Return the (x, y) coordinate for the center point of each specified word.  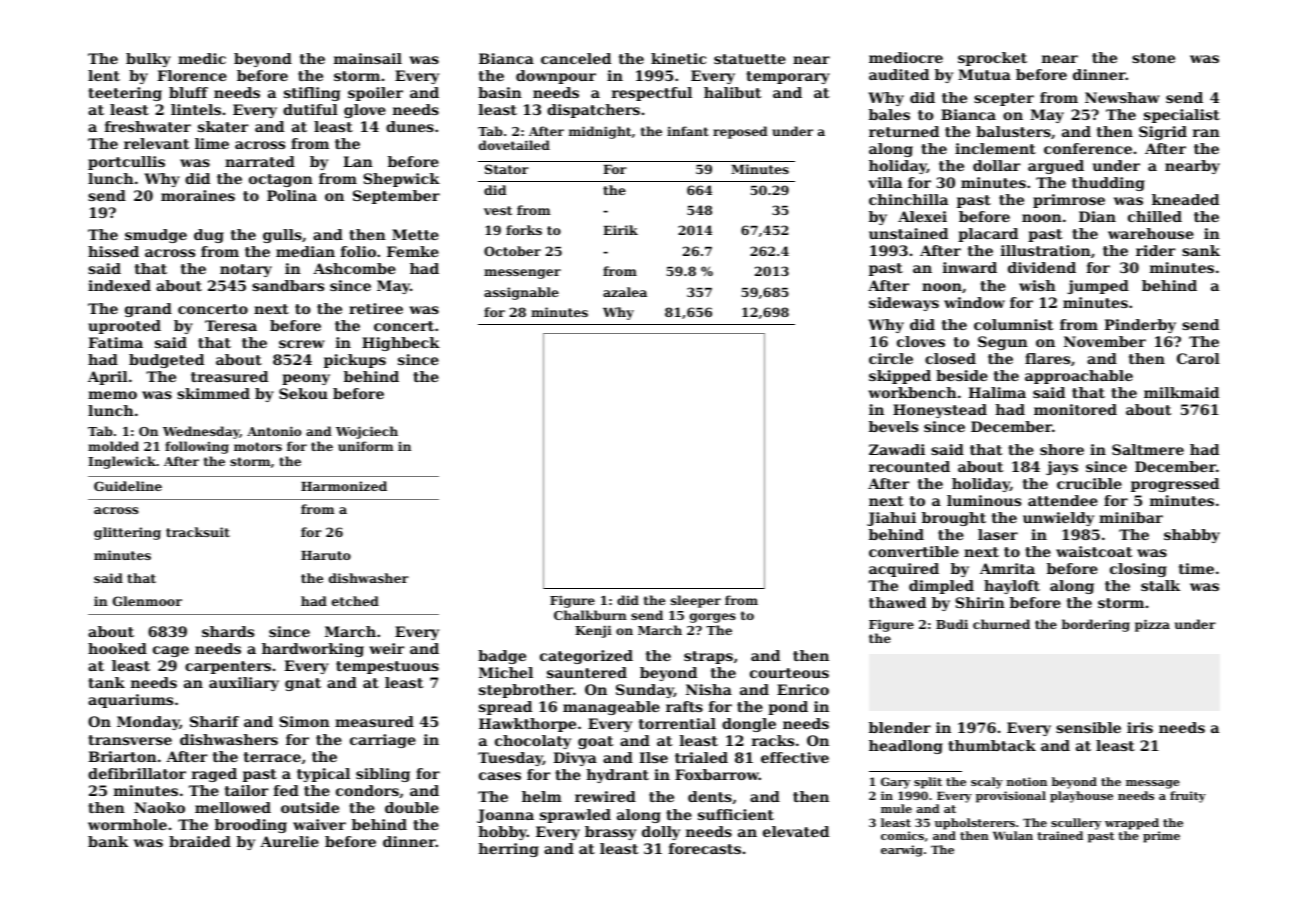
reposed (740, 132)
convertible (914, 551)
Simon (304, 721)
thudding (1108, 184)
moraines (198, 195)
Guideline (128, 486)
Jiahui (891, 519)
